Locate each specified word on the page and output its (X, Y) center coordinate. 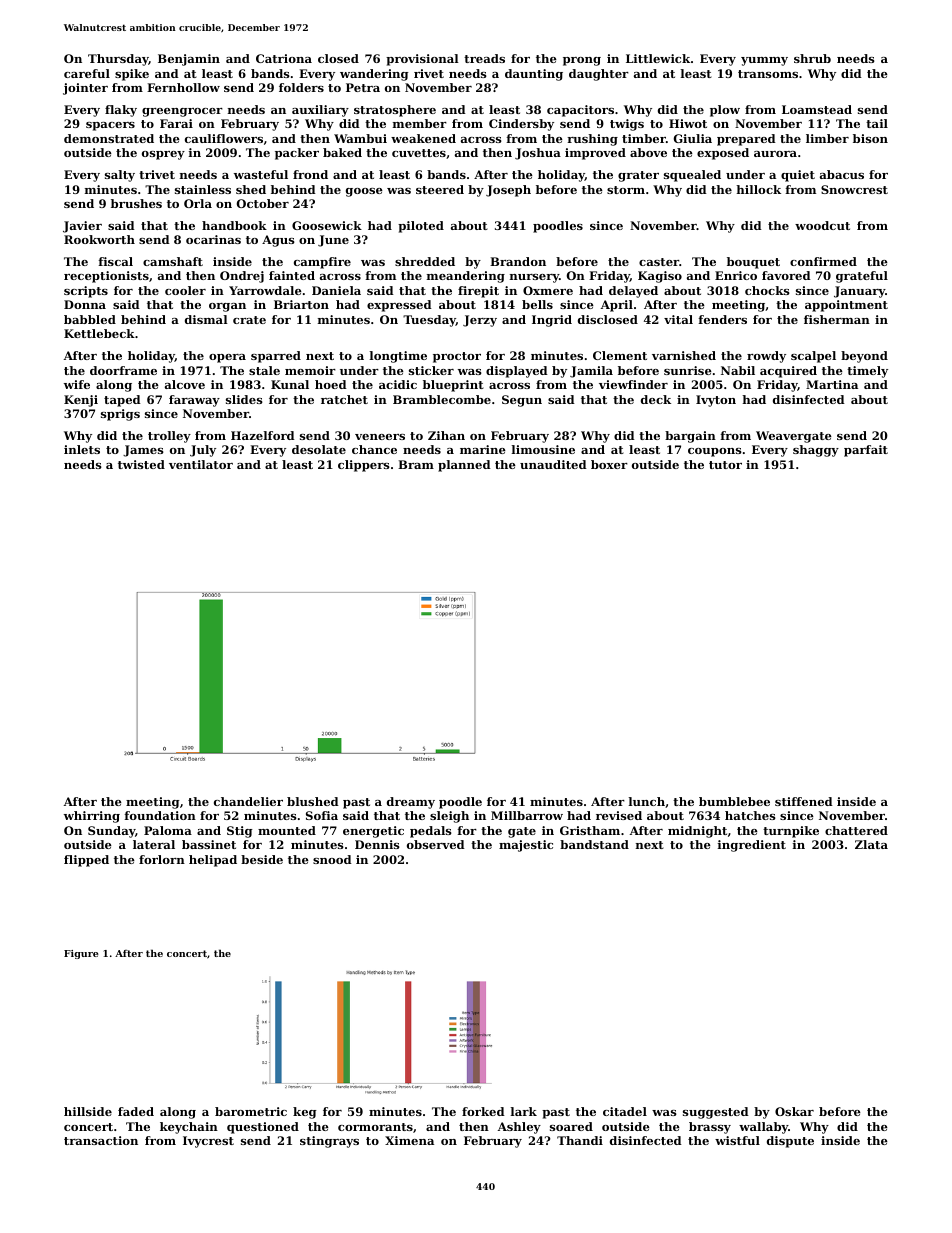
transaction (101, 1140)
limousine (543, 449)
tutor (725, 465)
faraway (194, 401)
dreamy (411, 803)
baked (342, 152)
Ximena (409, 1140)
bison (870, 138)
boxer (609, 464)
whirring (92, 817)
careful (87, 73)
